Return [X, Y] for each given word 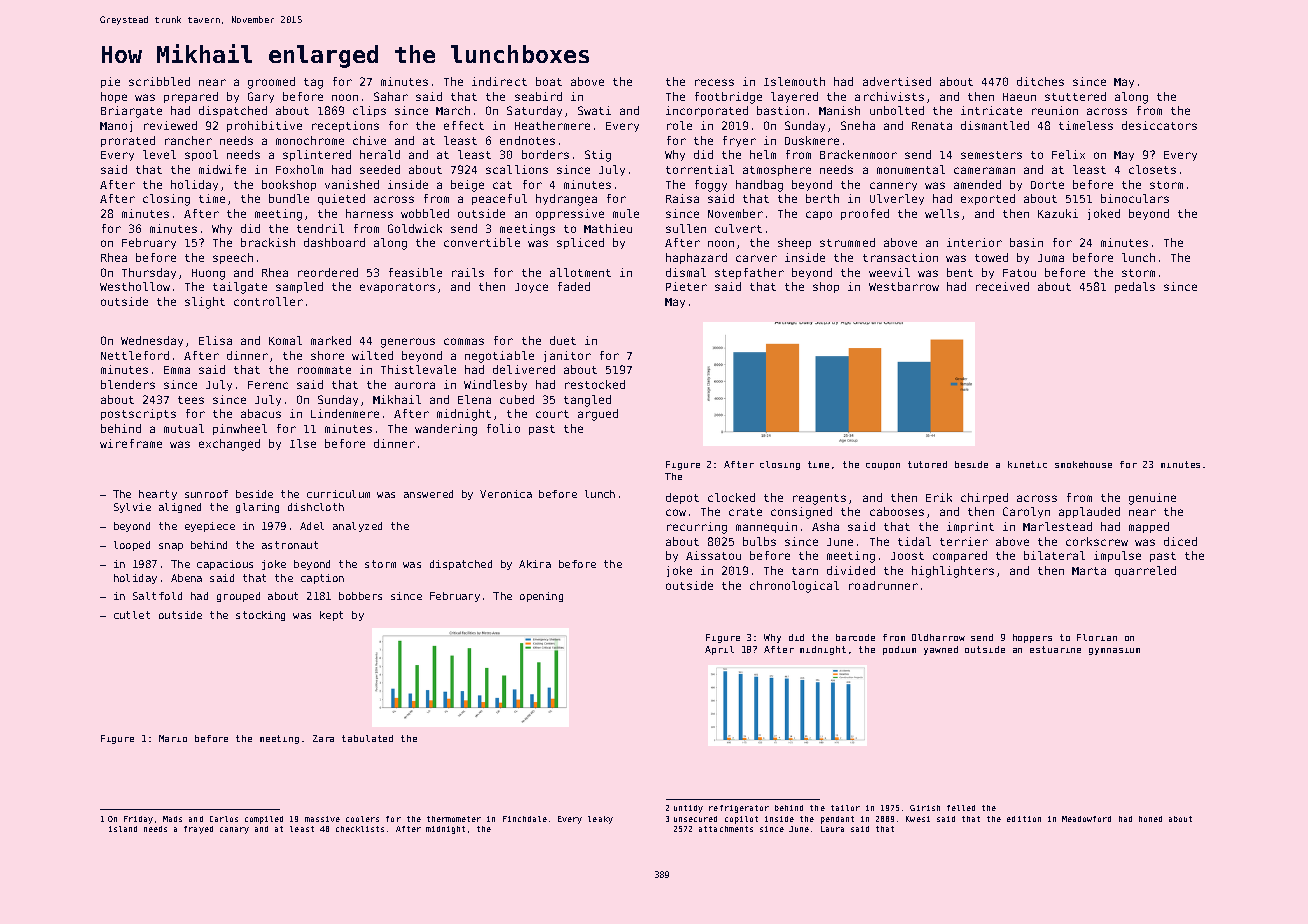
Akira [535, 564]
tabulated [367, 738]
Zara [323, 738]
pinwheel [240, 429]
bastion [780, 110]
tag [313, 83]
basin [1026, 242]
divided [851, 570]
